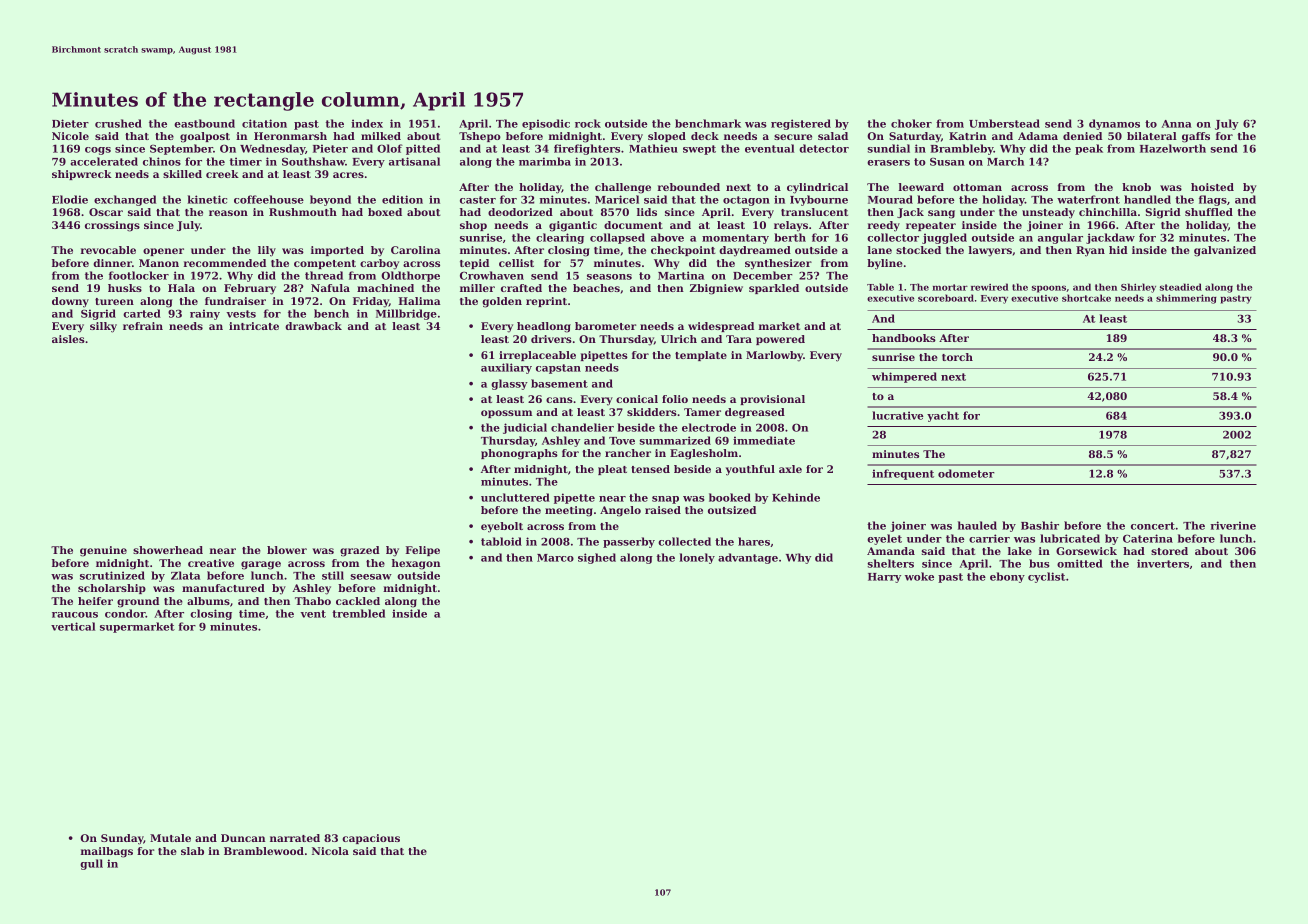 Image resolution: width=1308 pixels, height=924 pixels. Describe the element at coordinates (358, 613) in the image. I see `trembled` at that location.
